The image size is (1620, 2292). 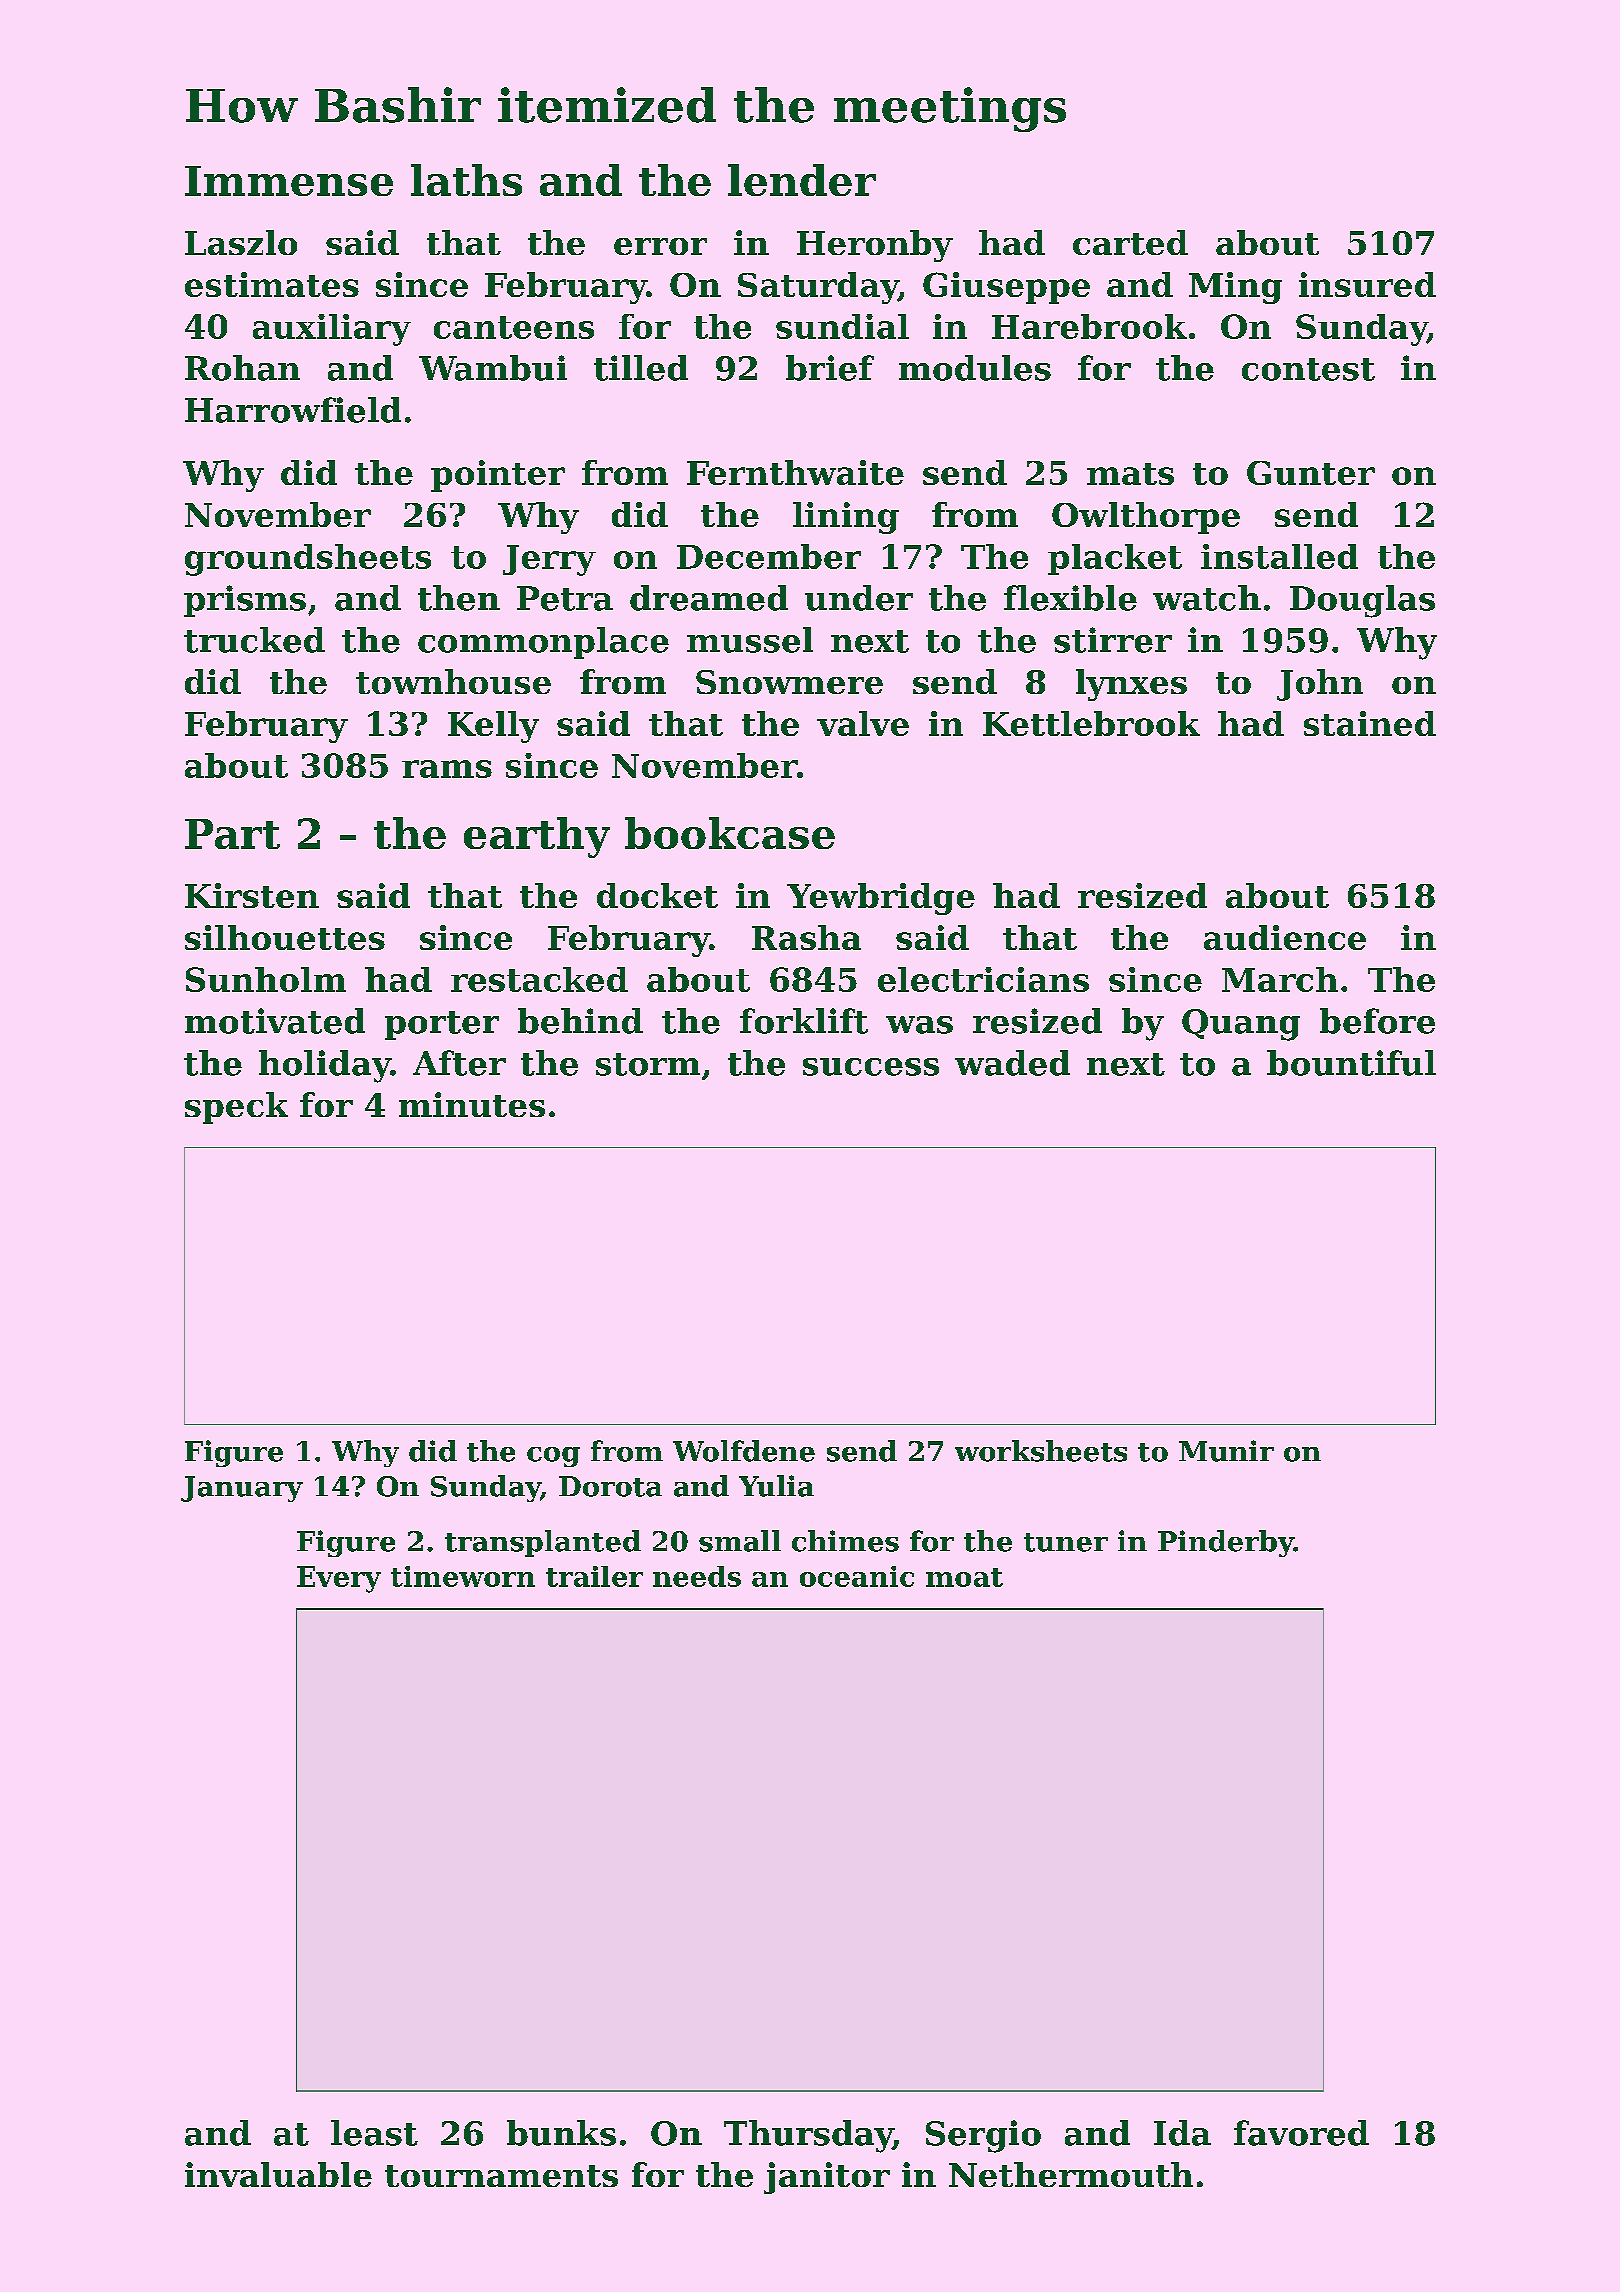 I want to click on insured, so click(x=1367, y=284).
